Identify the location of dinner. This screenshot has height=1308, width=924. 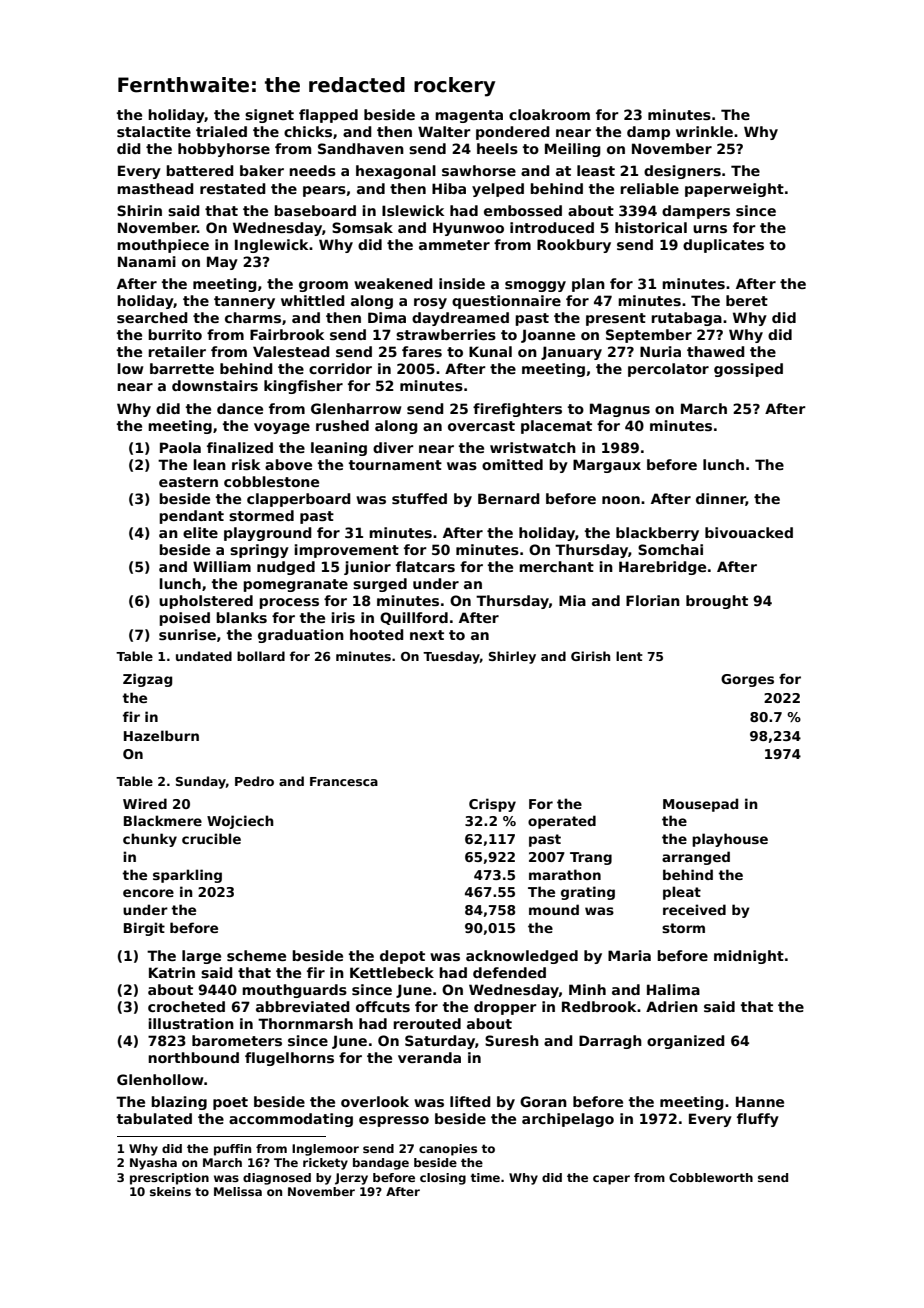
(721, 499).
